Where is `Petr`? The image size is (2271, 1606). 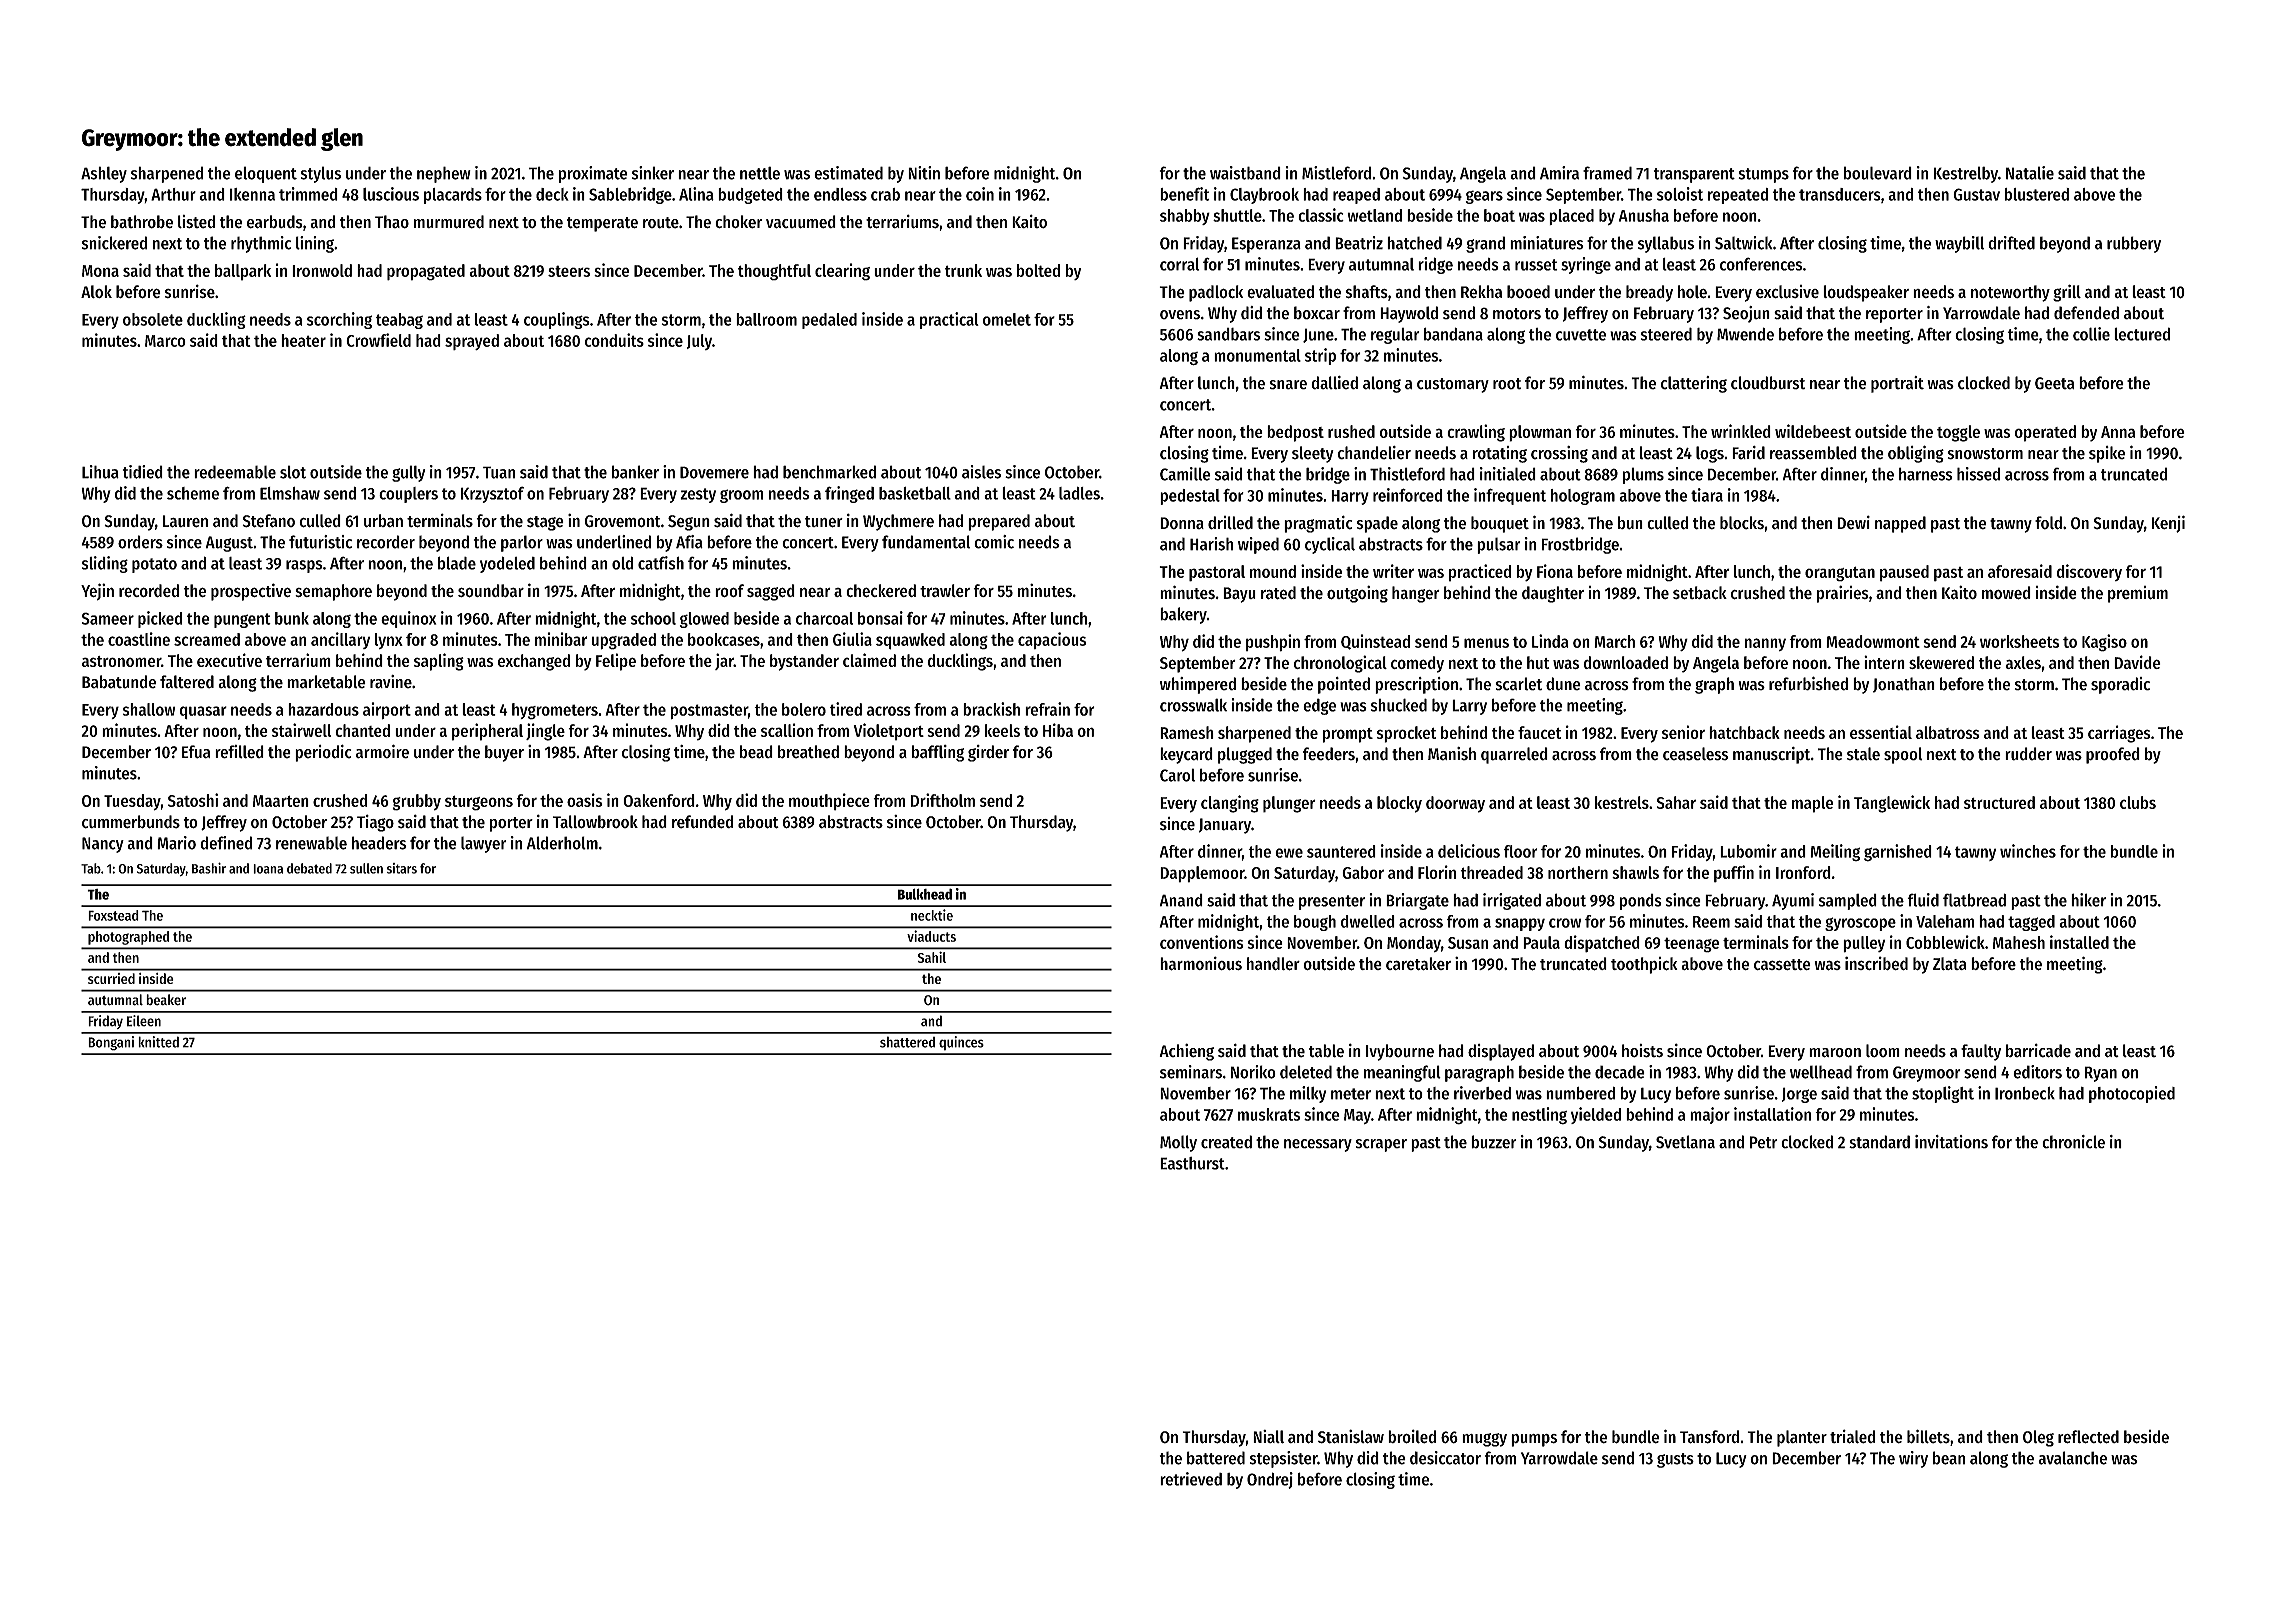
Petr is located at coordinates (1763, 1142).
